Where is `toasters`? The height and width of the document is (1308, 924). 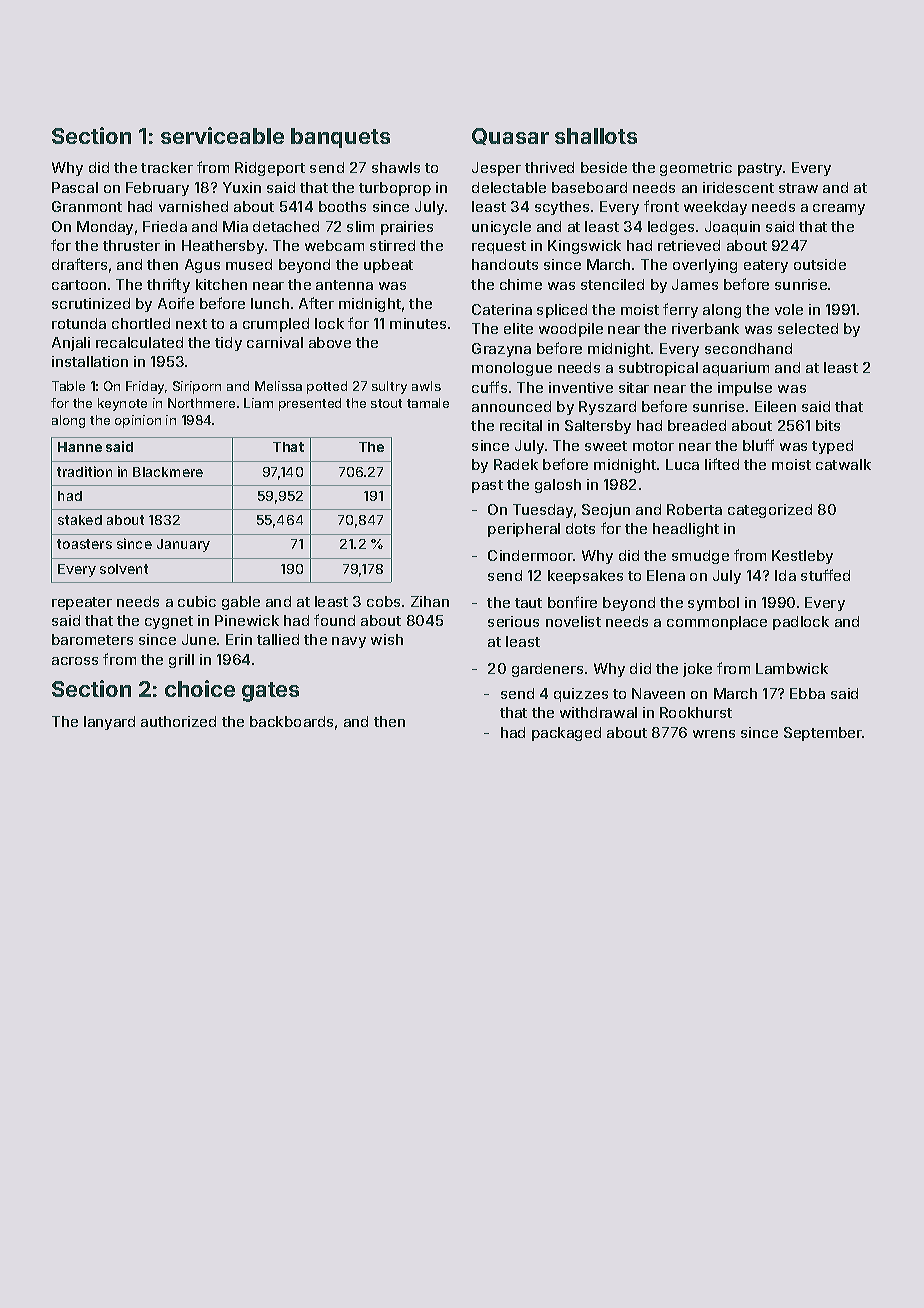 toasters is located at coordinates (84, 544).
